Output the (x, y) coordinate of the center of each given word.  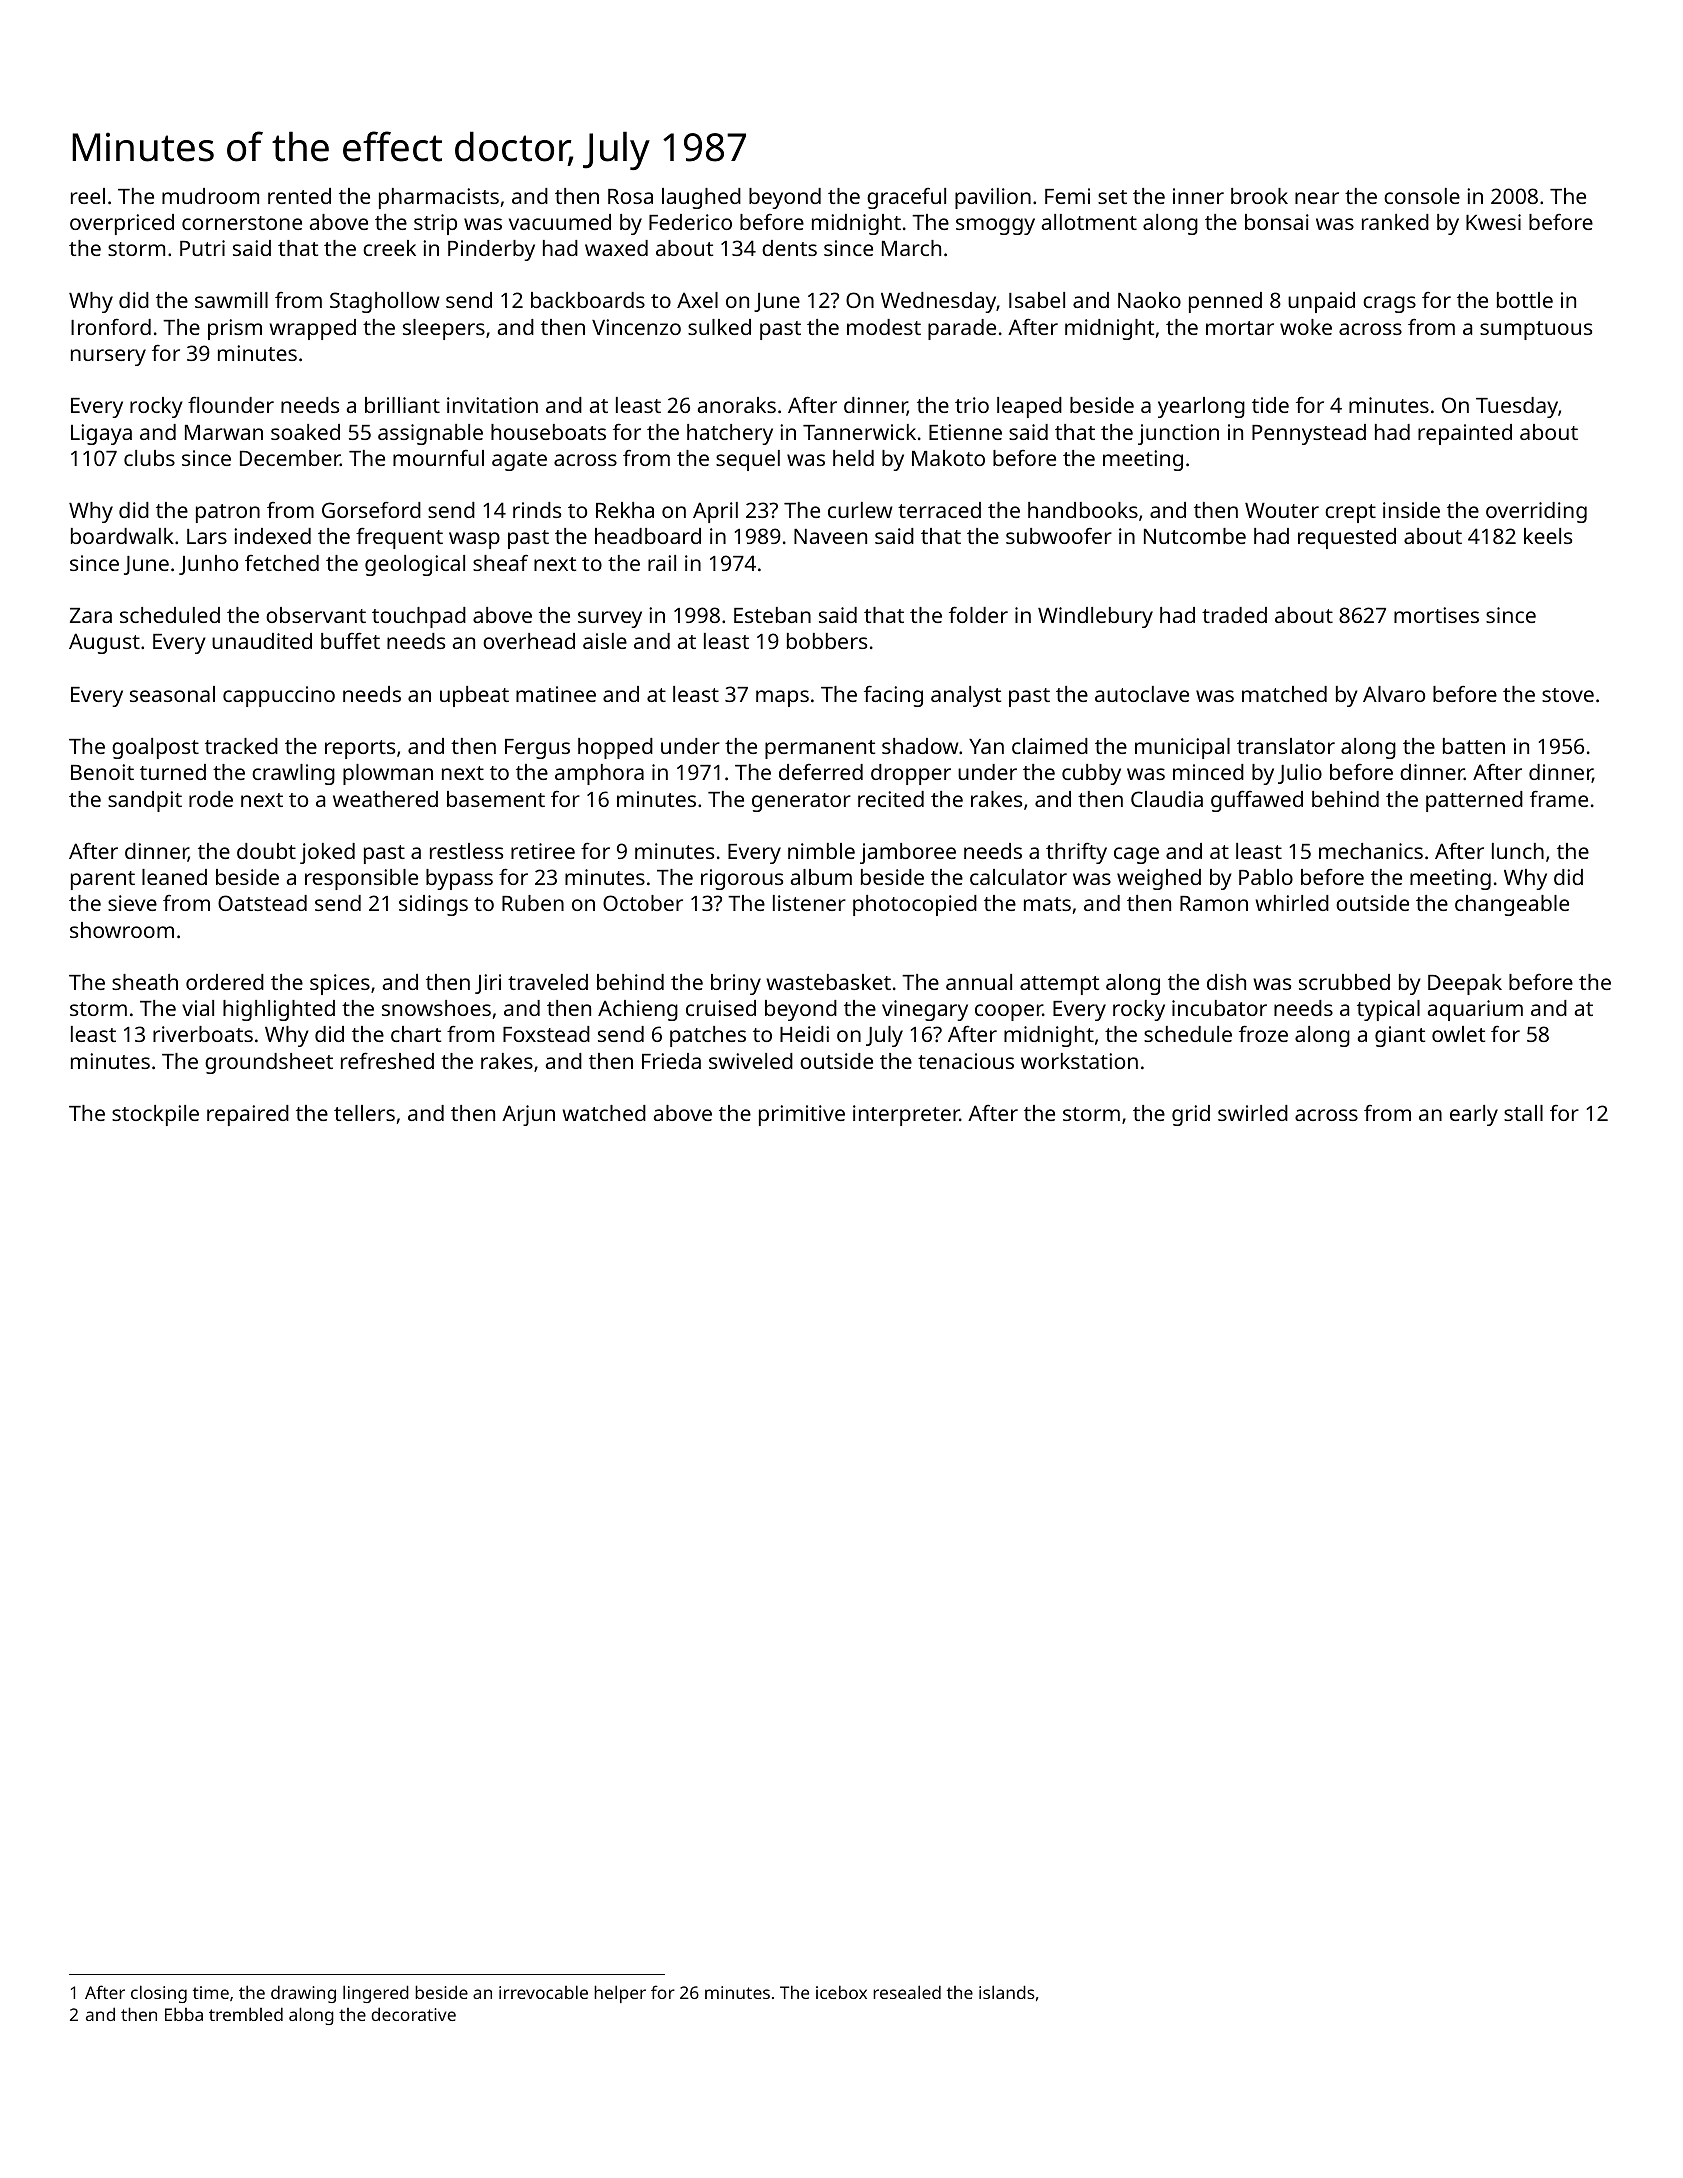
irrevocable (543, 1992)
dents (789, 248)
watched (604, 1113)
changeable (1512, 905)
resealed (907, 1992)
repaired (248, 1115)
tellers (364, 1113)
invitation (492, 405)
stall (1523, 1113)
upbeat (474, 696)
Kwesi (1493, 222)
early (1474, 1115)
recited (891, 799)
